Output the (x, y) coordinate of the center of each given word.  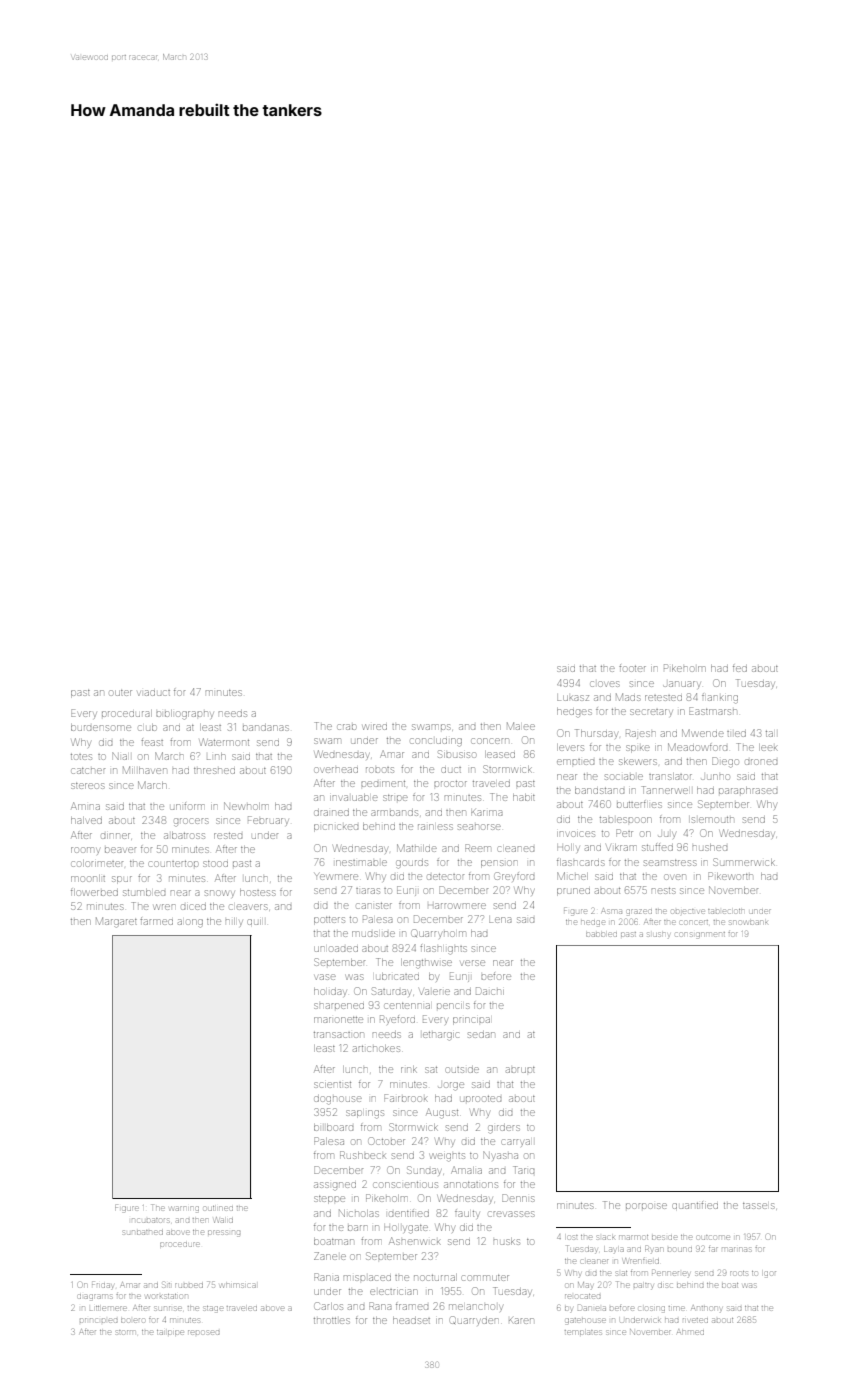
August (442, 1113)
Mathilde (417, 848)
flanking (720, 698)
